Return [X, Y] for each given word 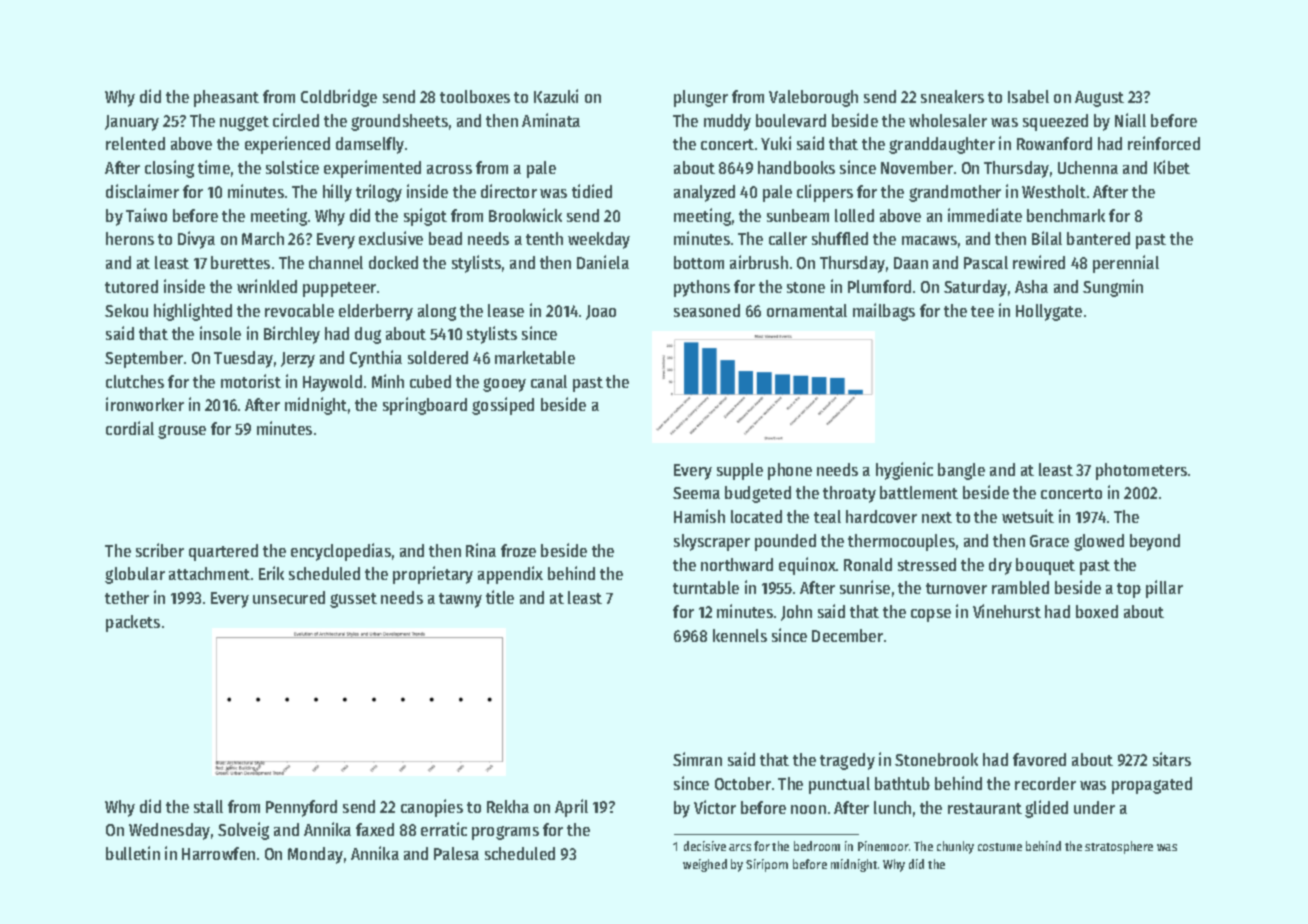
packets [133, 623]
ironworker [145, 404]
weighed [705, 865]
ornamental [807, 310]
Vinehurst [1007, 611]
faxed [375, 829]
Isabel [1028, 96]
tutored [131, 286]
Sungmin [1113, 288]
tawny [460, 600]
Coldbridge [339, 98]
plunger [701, 98]
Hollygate [1049, 312]
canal [549, 381]
